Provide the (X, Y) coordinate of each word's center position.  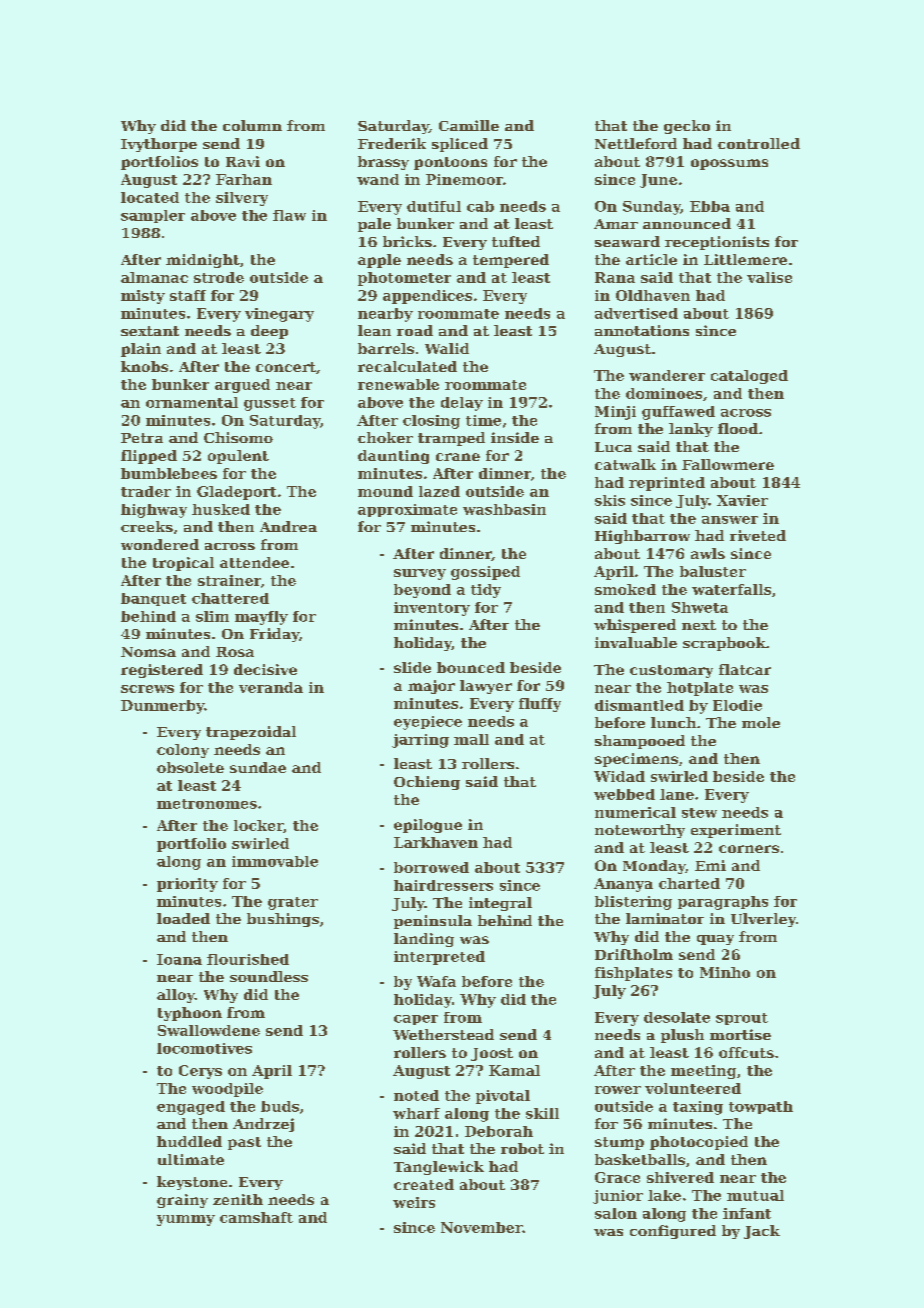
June (658, 181)
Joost (492, 1054)
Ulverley (763, 920)
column (252, 125)
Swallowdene (209, 1030)
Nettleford (636, 143)
